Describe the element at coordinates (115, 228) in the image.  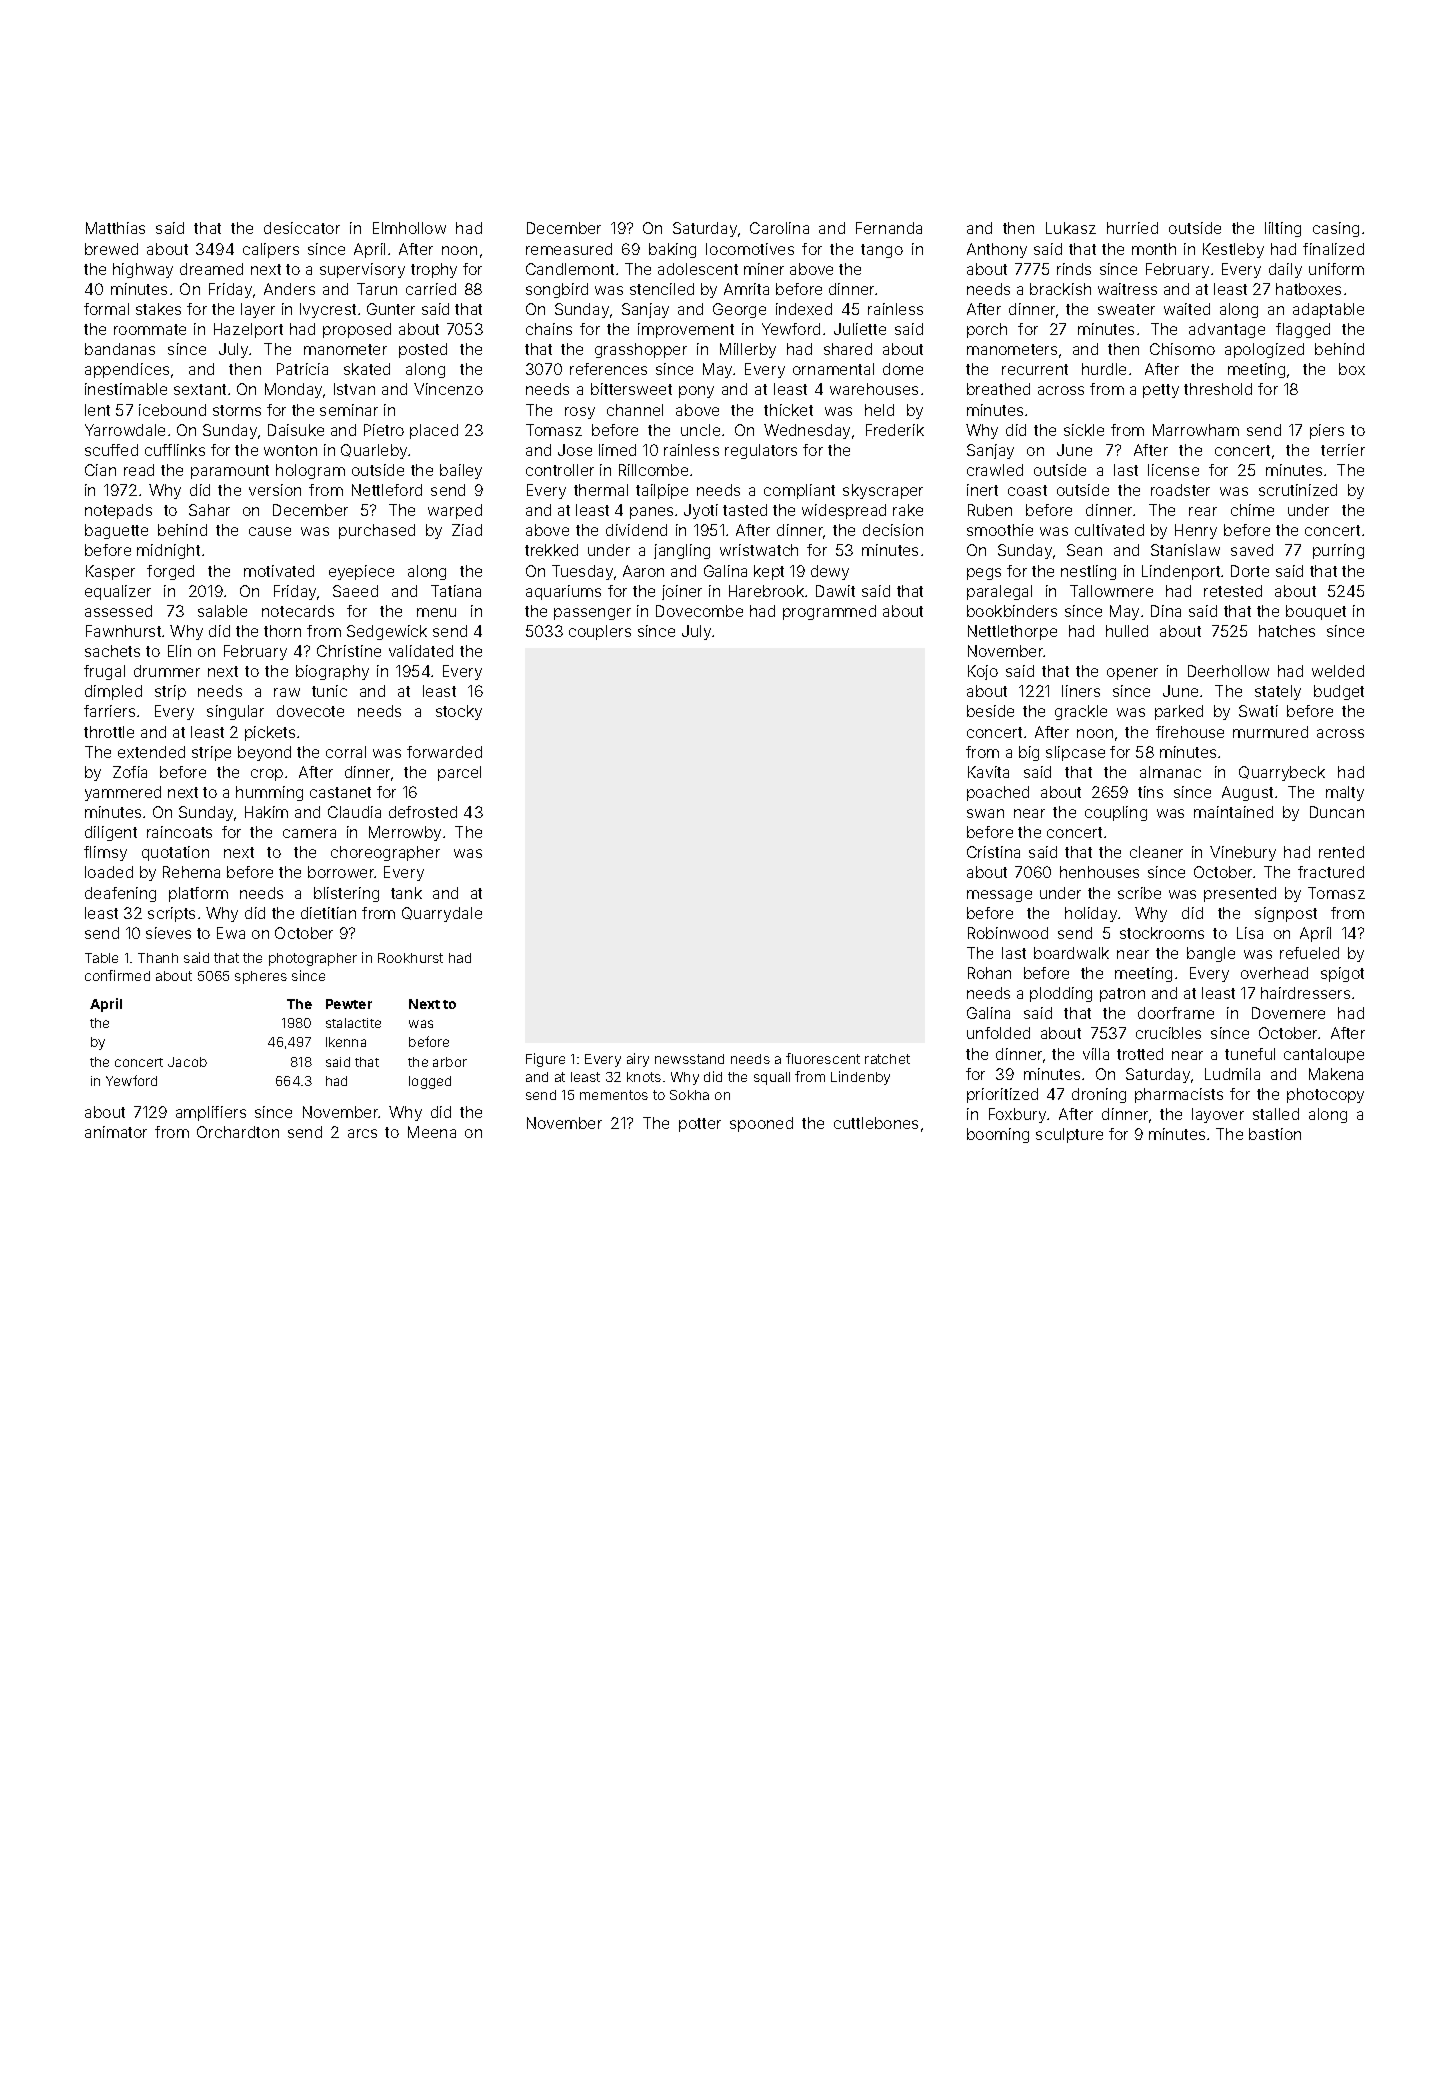
I see `Matthias` at that location.
